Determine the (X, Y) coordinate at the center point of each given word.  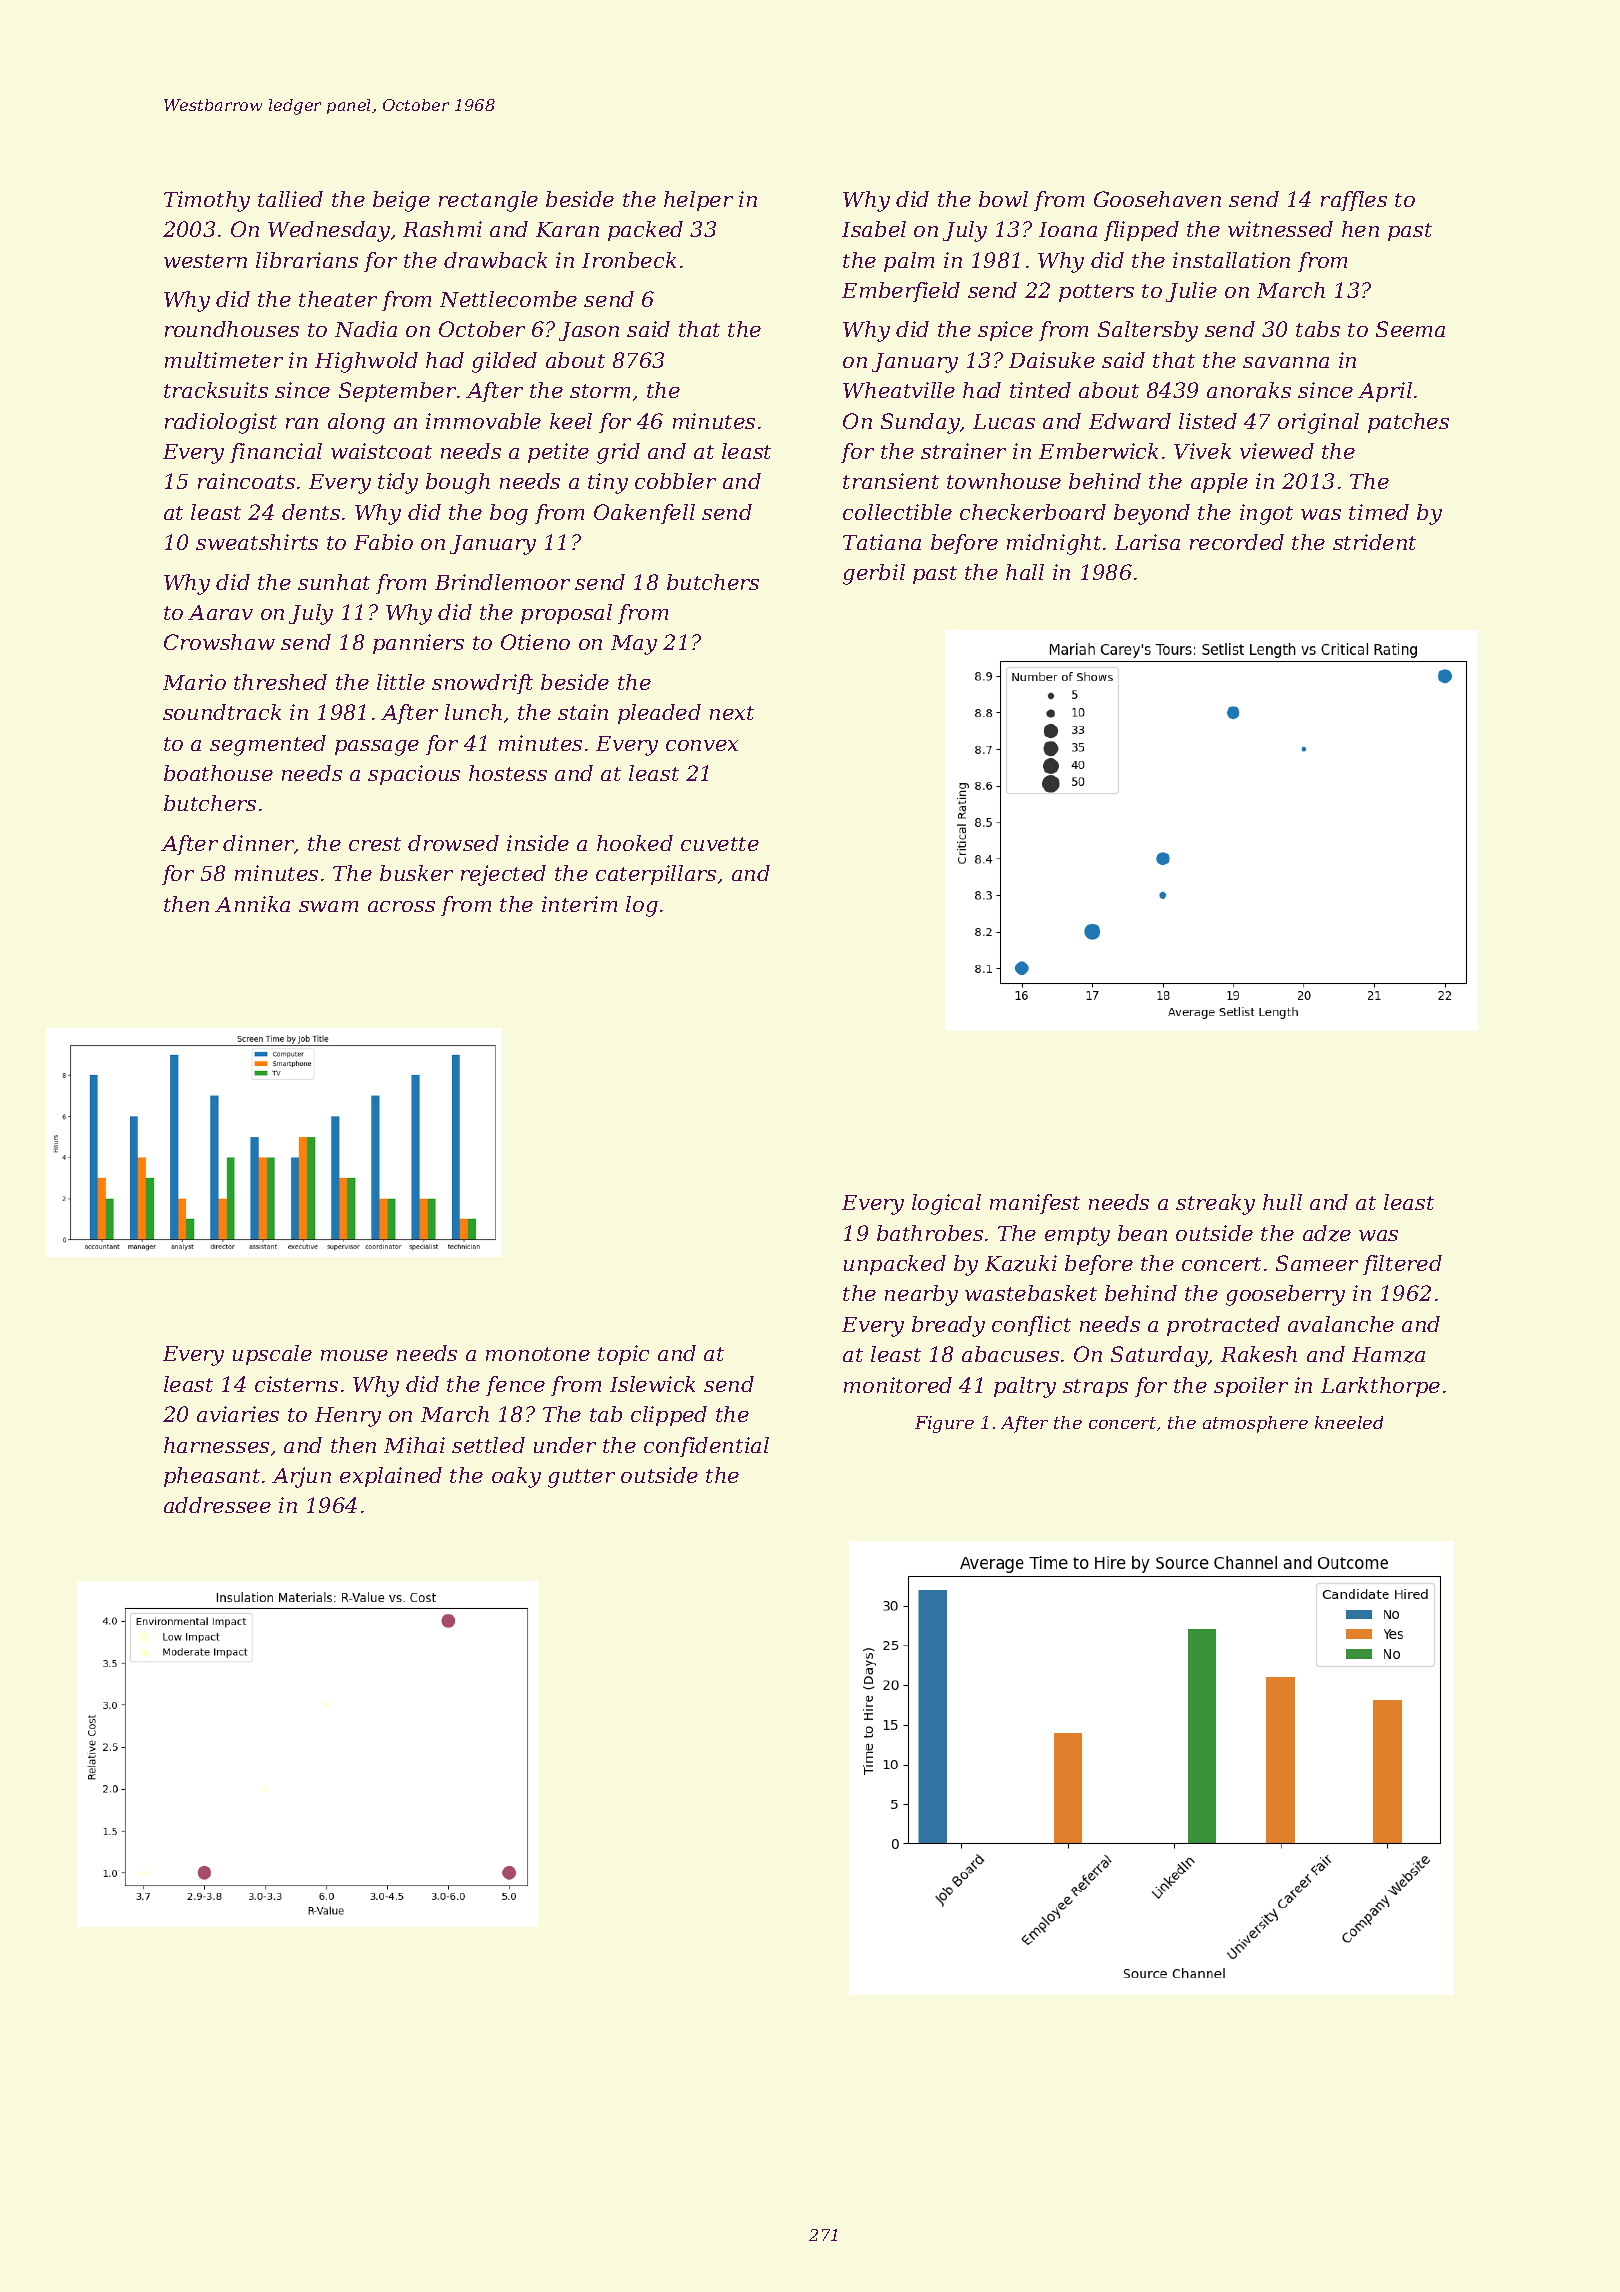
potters (1096, 293)
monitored (898, 1385)
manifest (1035, 1204)
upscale (272, 1355)
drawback (495, 260)
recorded (1237, 542)
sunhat (334, 582)
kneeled (1349, 1422)
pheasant (212, 1477)
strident (1374, 542)
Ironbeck (629, 260)
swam (328, 906)
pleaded (659, 714)
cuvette (720, 844)
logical (946, 1204)
